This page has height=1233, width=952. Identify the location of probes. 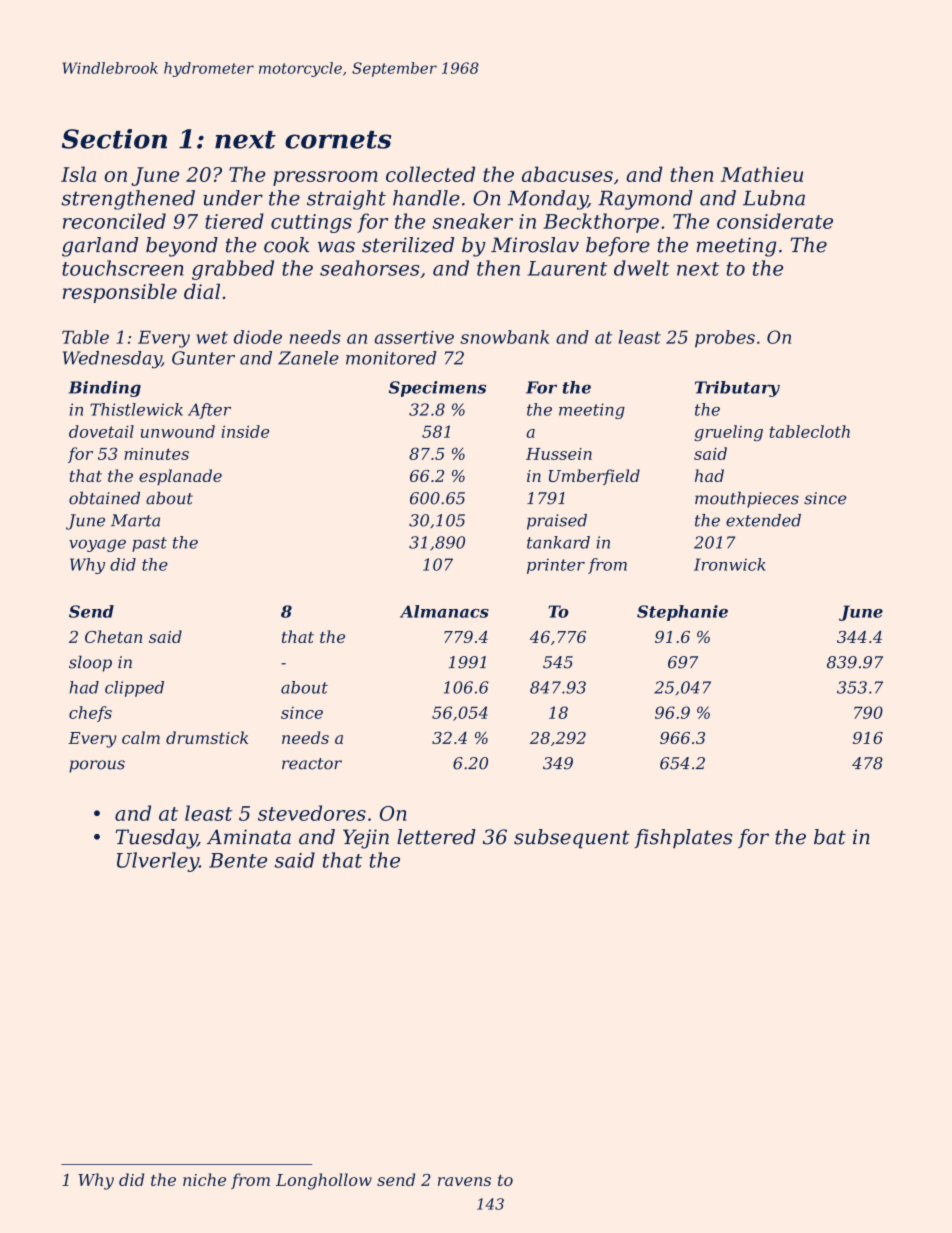
(725, 339).
